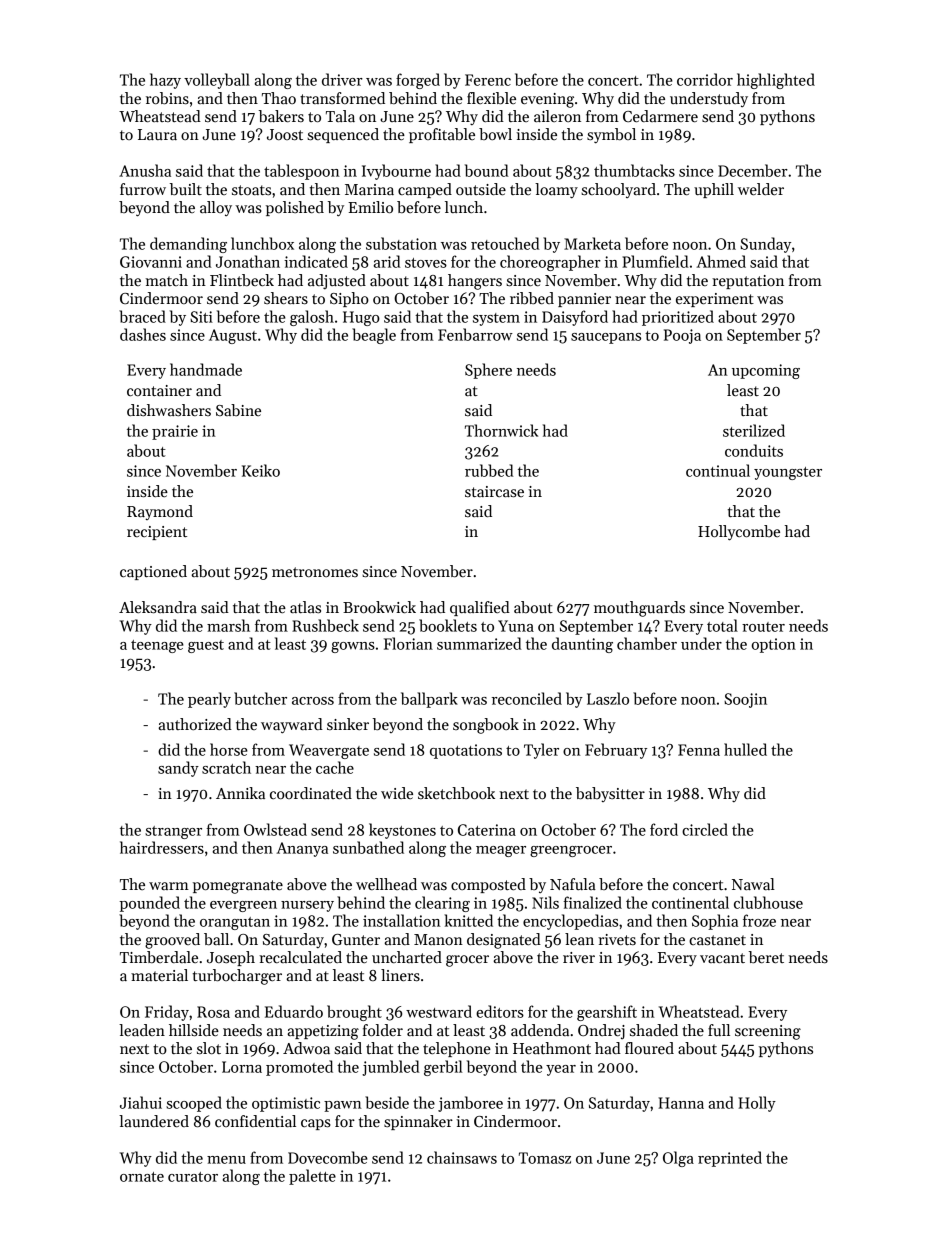  I want to click on chamber, so click(647, 643).
